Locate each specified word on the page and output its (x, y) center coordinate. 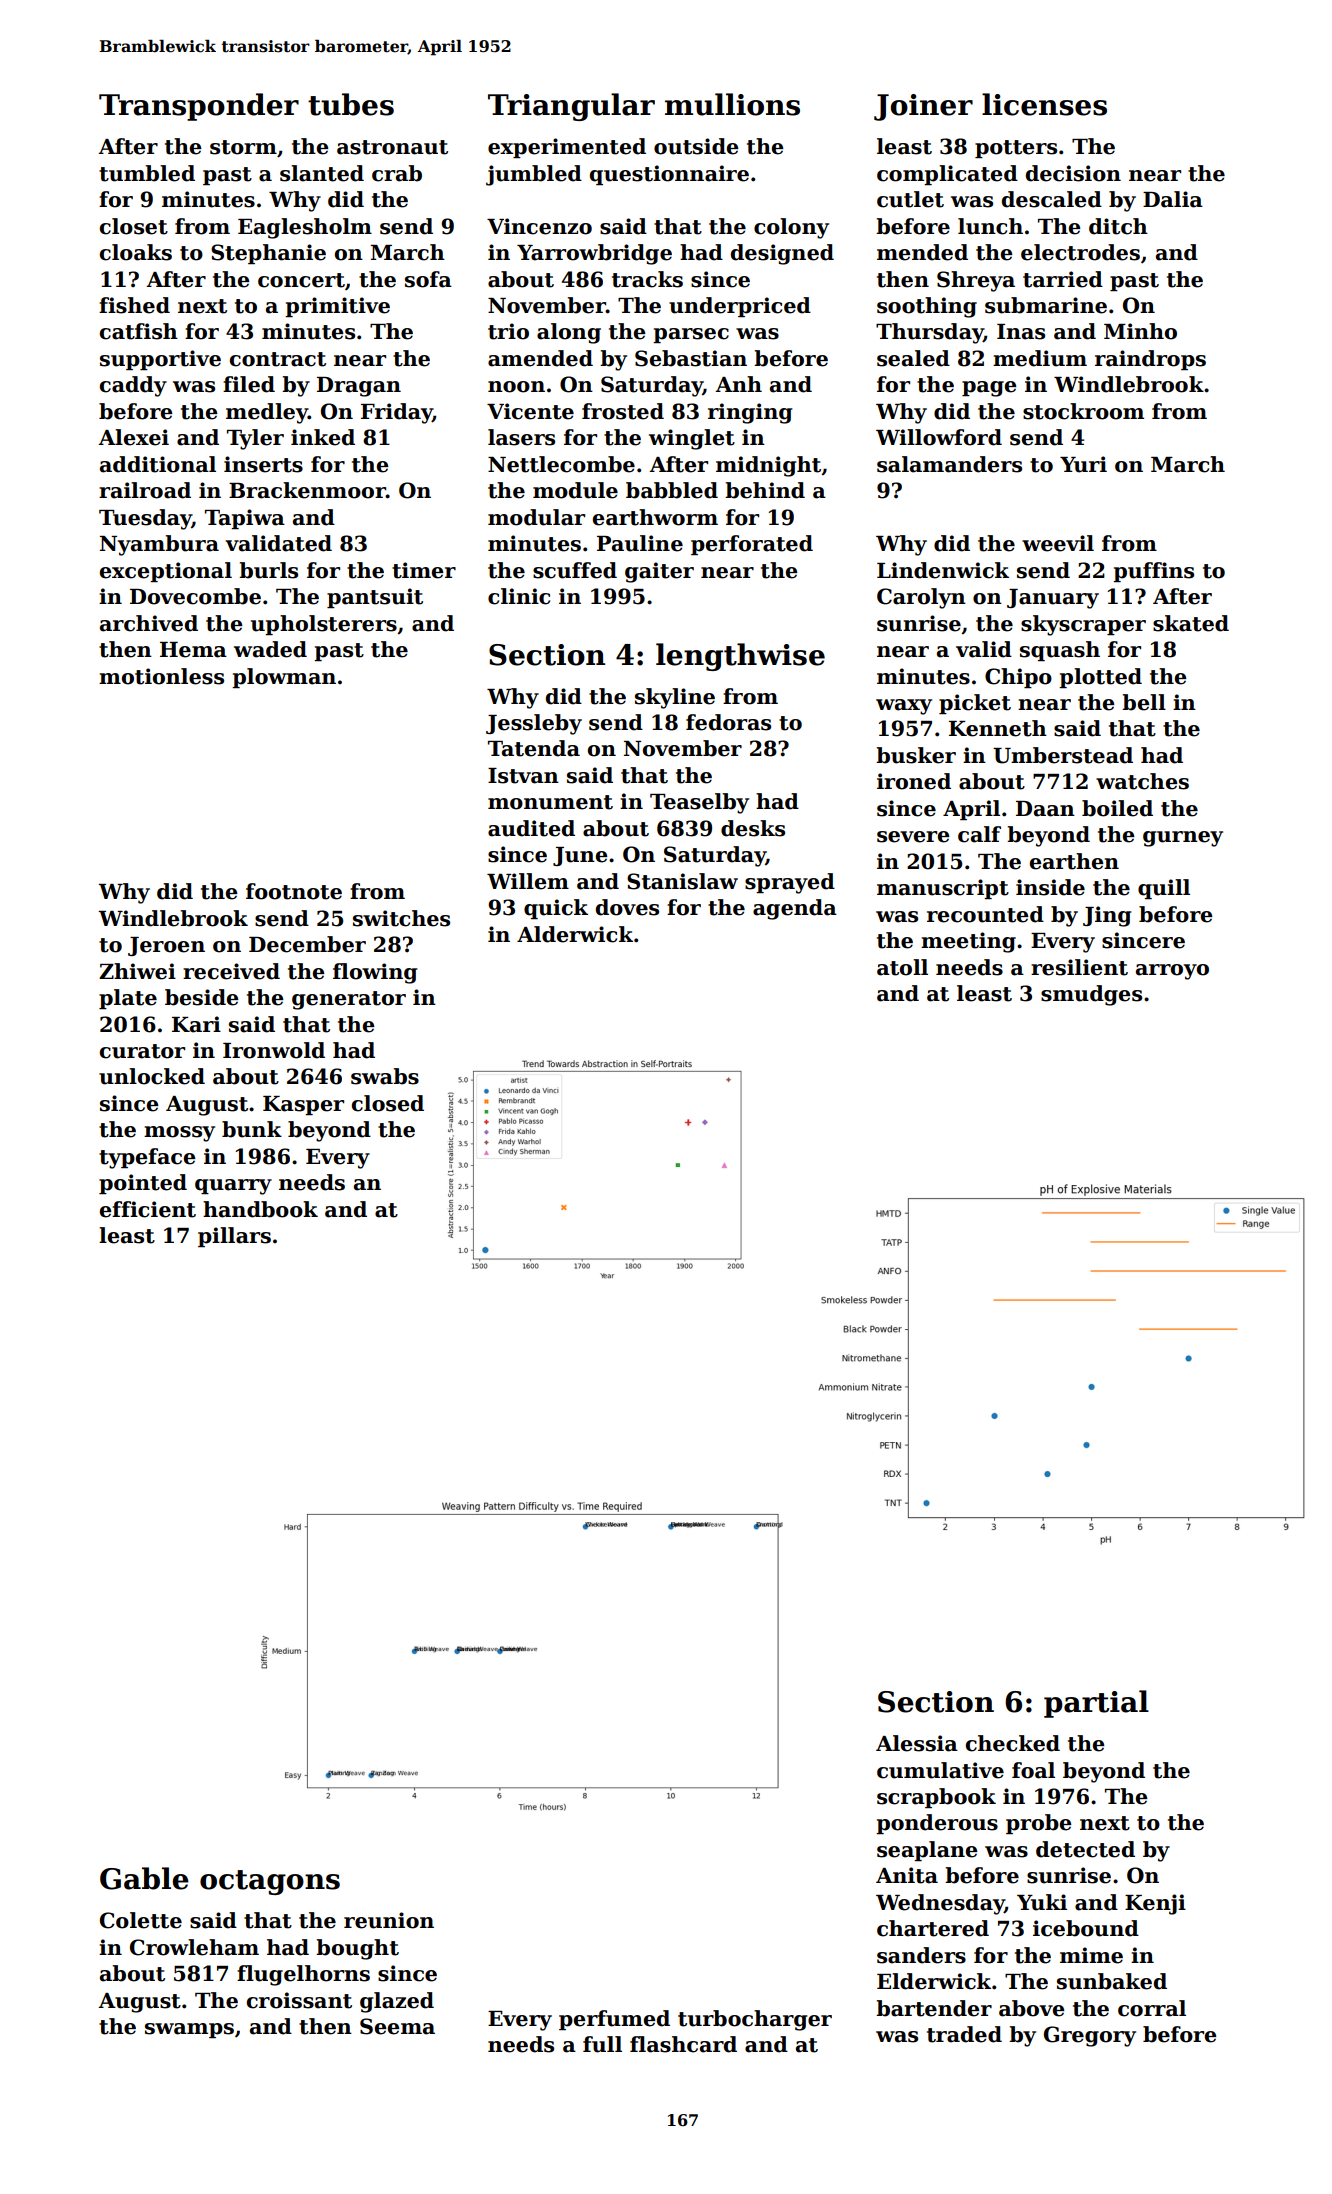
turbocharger (755, 2020)
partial (1096, 1704)
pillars (234, 1237)
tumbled (147, 173)
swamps (189, 2030)
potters (1016, 149)
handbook (260, 1209)
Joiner (923, 107)
